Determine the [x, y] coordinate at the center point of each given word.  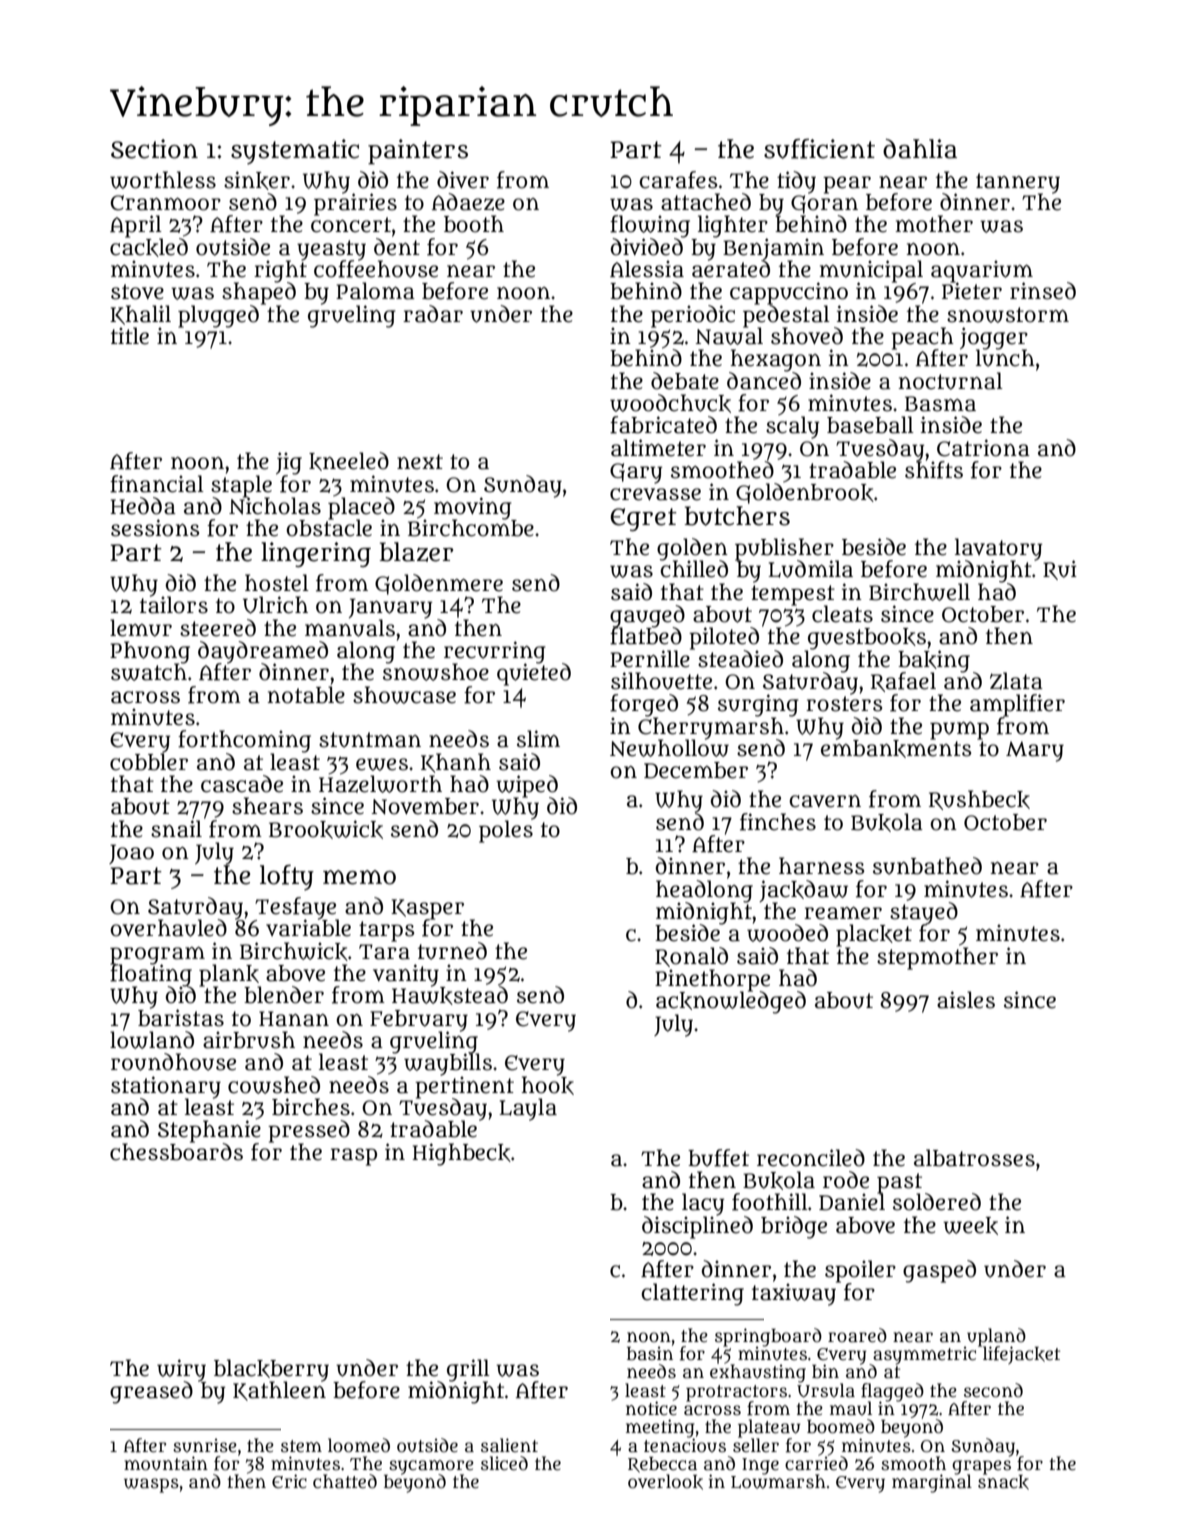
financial [157, 484]
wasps [151, 1485]
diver [463, 180]
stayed [924, 913]
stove [137, 292]
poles [506, 831]
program [157, 955]
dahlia [920, 149]
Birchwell [919, 592]
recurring [494, 652]
